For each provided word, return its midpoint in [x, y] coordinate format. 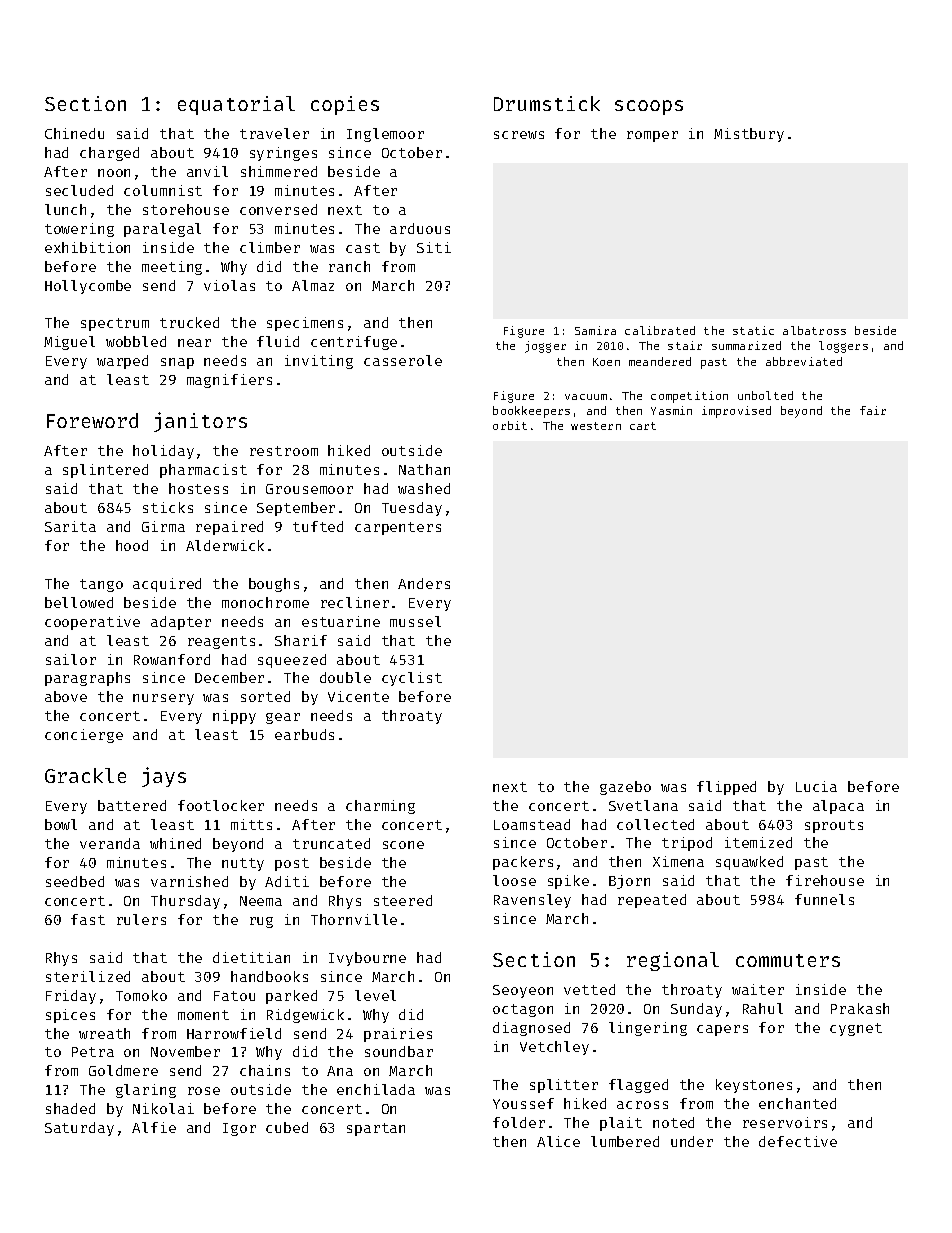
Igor [239, 1129]
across [642, 1105]
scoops [649, 107]
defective [798, 1141]
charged [109, 154]
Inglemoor [385, 135]
